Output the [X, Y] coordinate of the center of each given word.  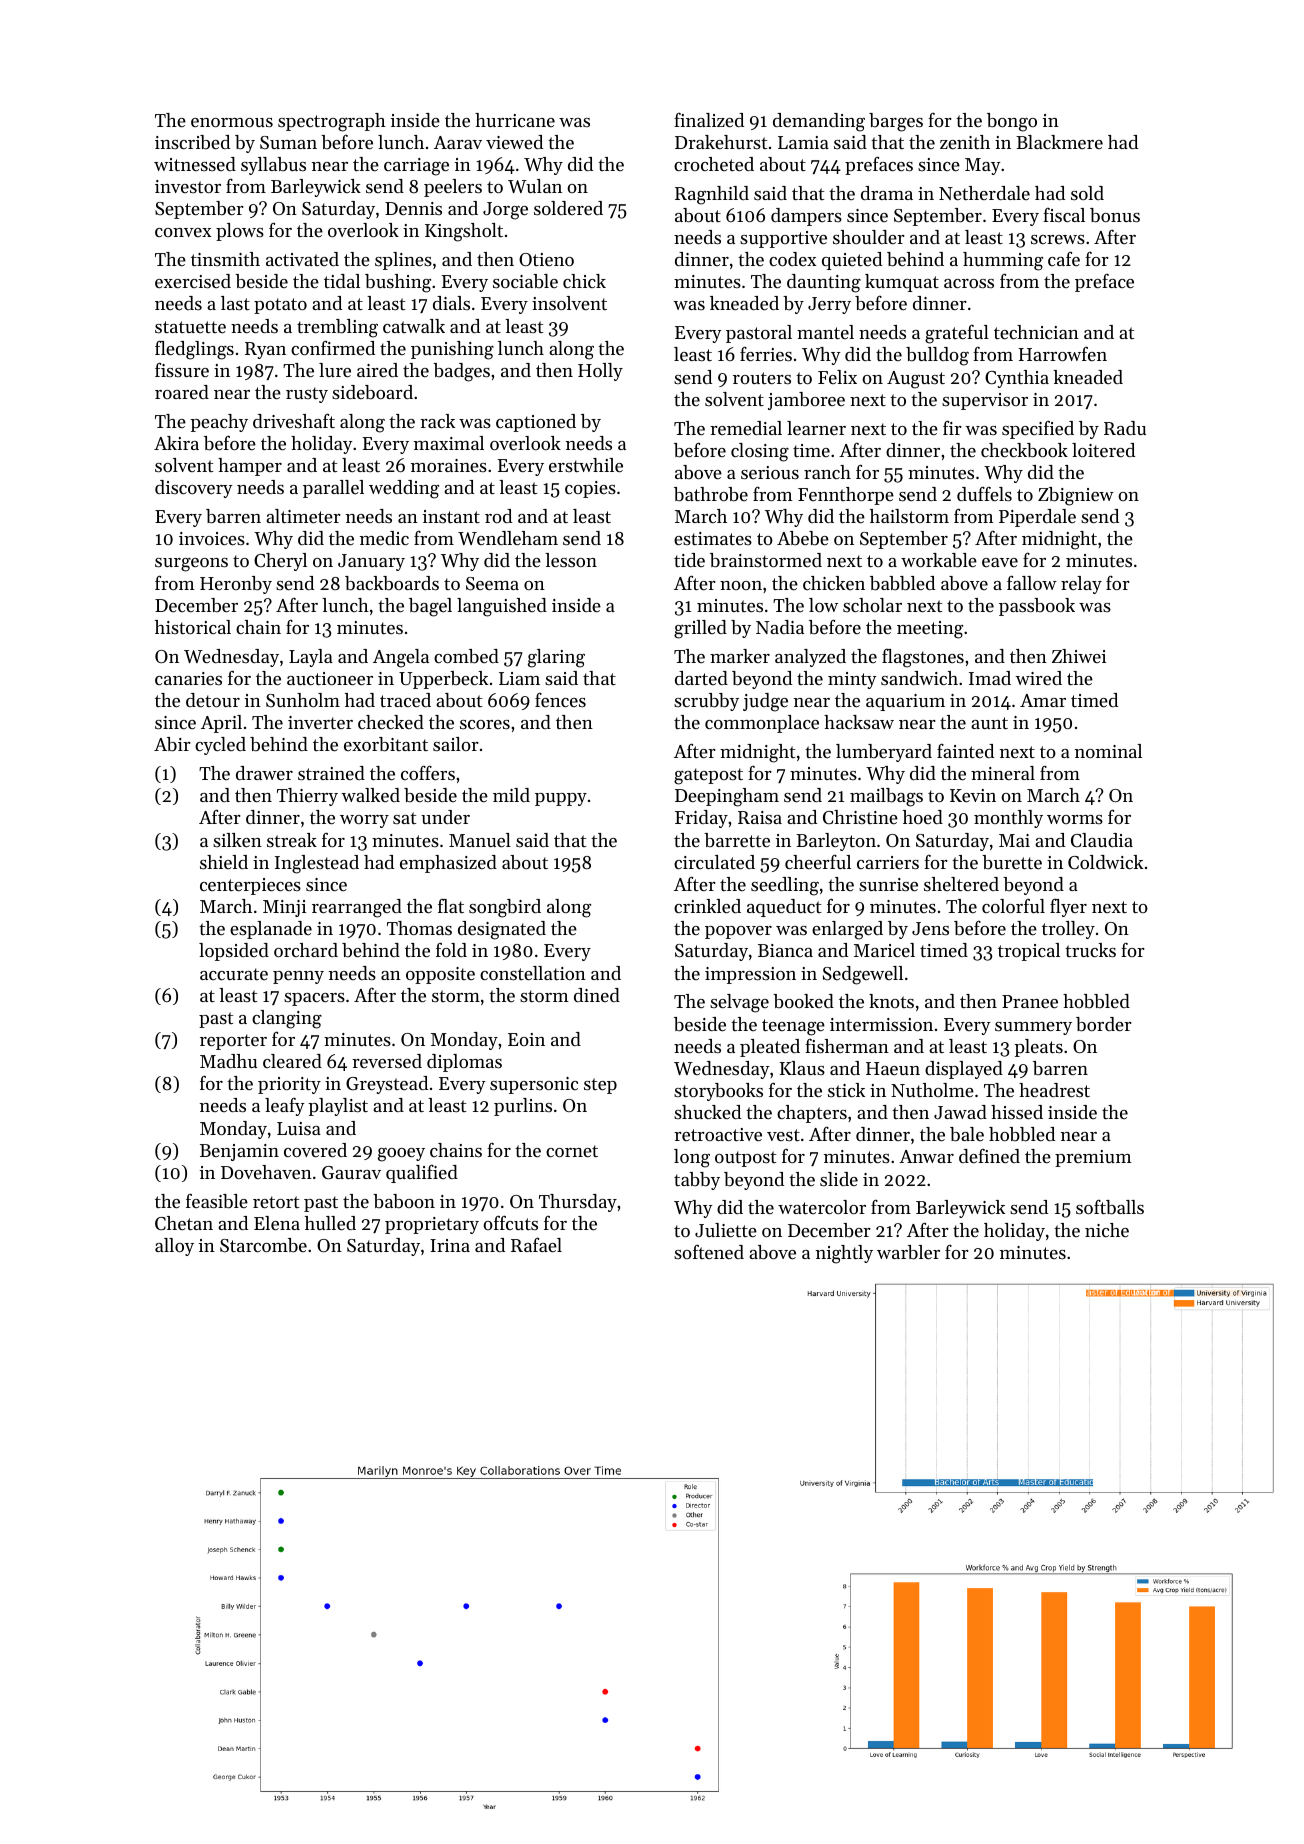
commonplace [762, 724]
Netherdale [984, 193]
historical [193, 627]
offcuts [510, 1222]
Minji [284, 908]
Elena [277, 1223]
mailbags [886, 797]
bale [967, 1134]
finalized [709, 120]
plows [240, 232]
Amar [1043, 700]
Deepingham [727, 797]
